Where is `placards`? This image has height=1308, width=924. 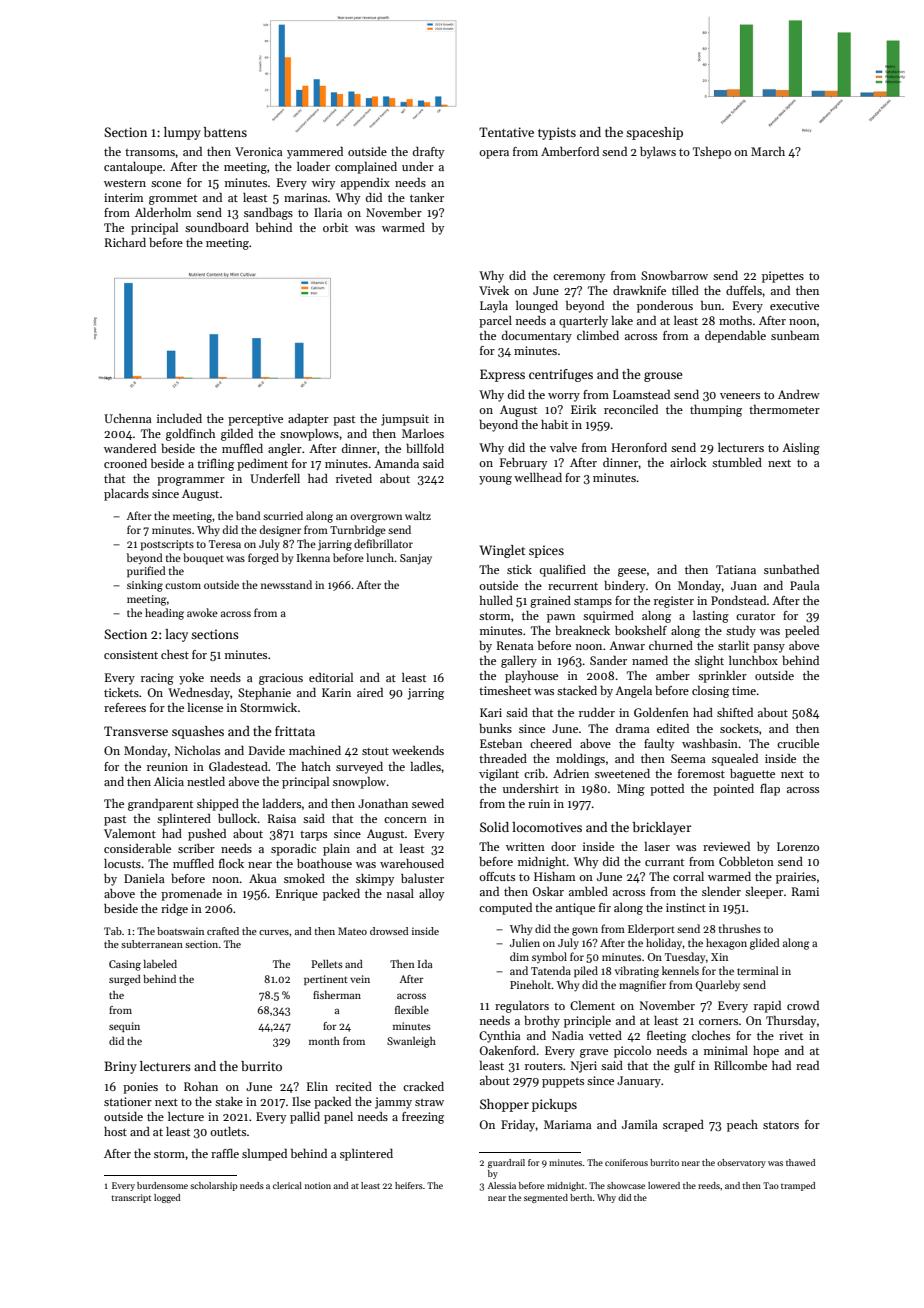
placards is located at coordinates (126, 495).
